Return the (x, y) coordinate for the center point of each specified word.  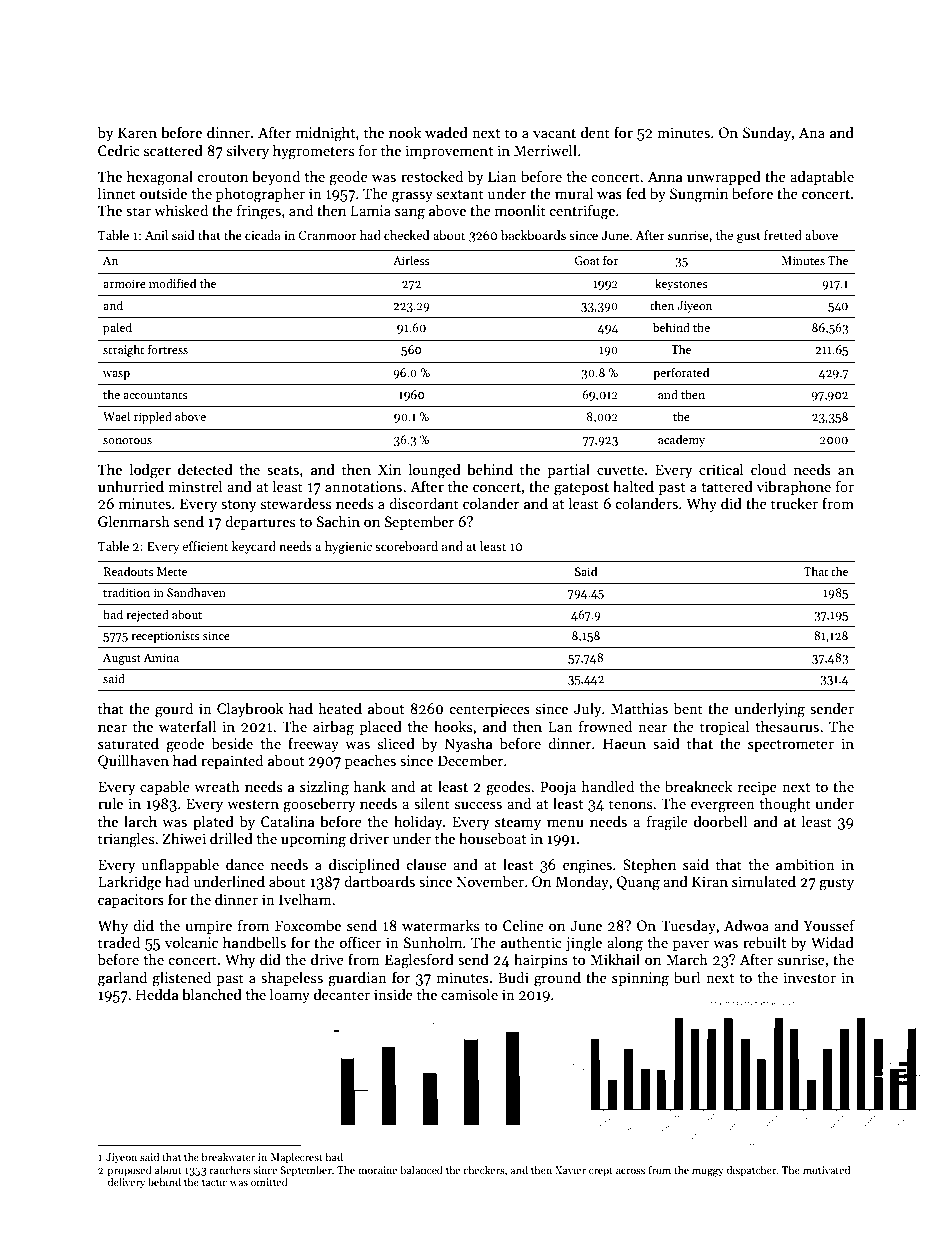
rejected (147, 615)
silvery (248, 151)
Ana (812, 132)
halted (633, 486)
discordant (424, 503)
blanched (212, 994)
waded (446, 132)
